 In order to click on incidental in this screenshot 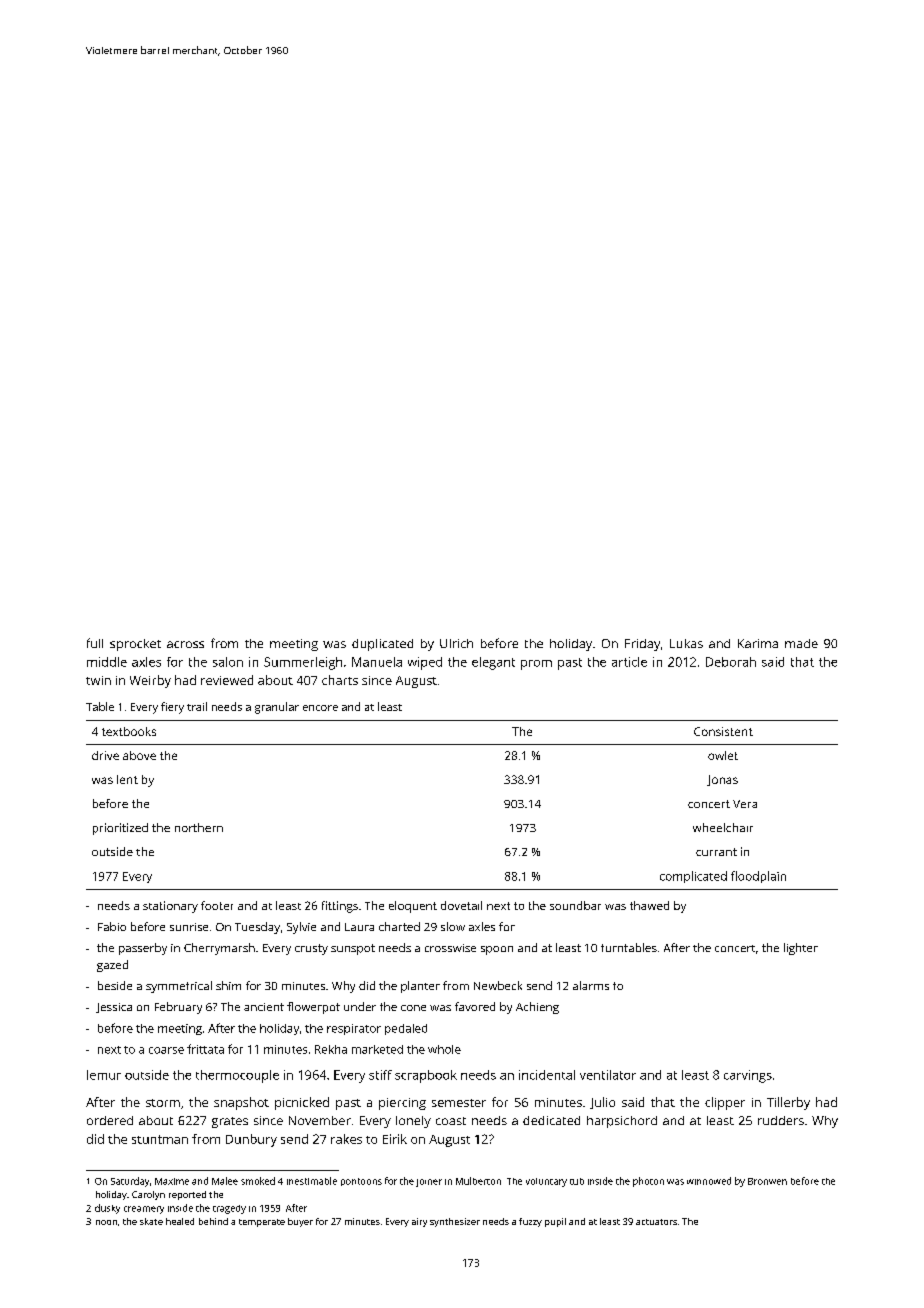, I will do `click(547, 1075)`.
